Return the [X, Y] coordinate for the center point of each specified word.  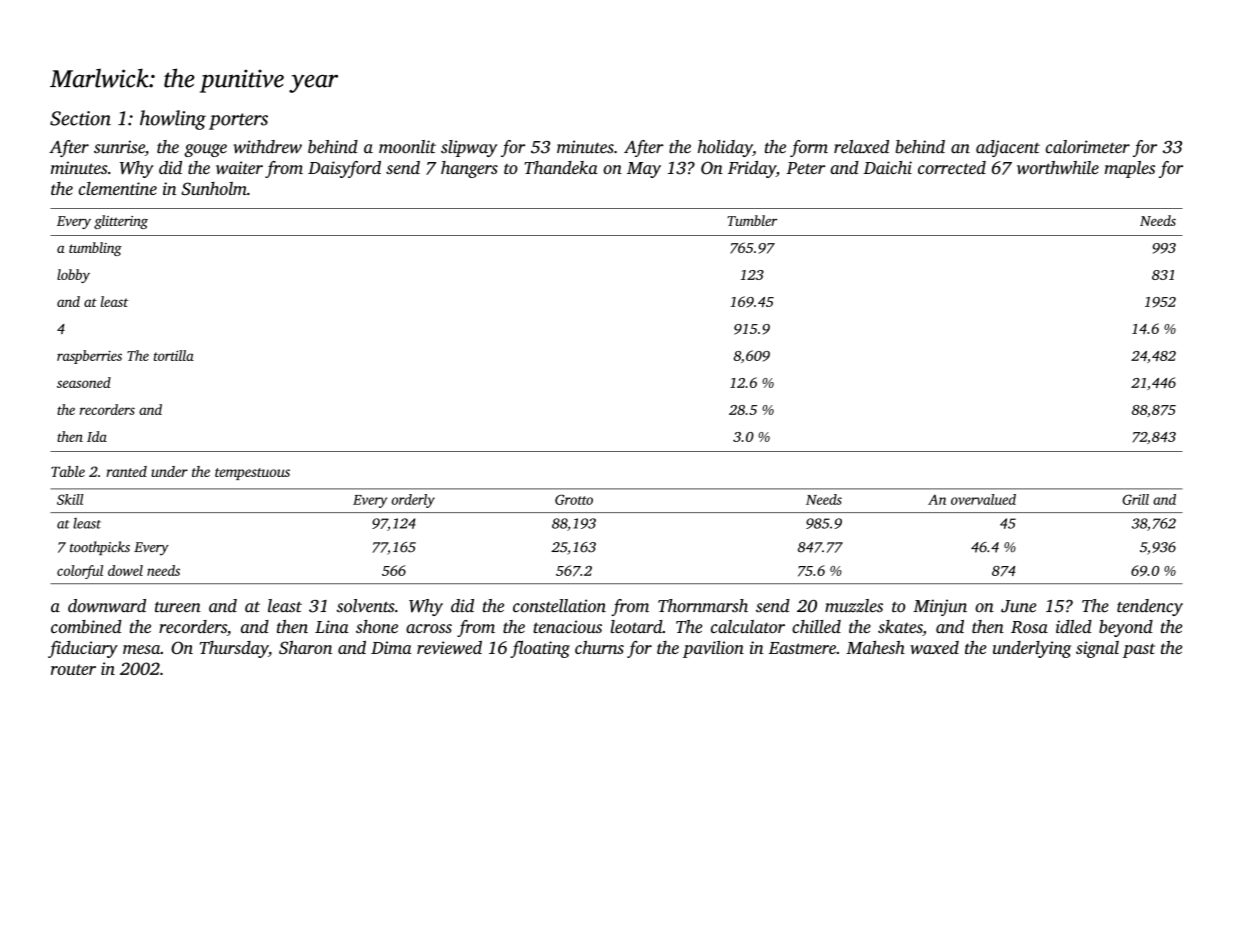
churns [599, 647]
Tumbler [752, 220]
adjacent [1008, 148]
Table [68, 471]
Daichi [887, 167]
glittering [121, 222]
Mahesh [875, 647]
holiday [725, 148]
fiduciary [83, 649]
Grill [1135, 499]
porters [238, 121]
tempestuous [252, 474]
